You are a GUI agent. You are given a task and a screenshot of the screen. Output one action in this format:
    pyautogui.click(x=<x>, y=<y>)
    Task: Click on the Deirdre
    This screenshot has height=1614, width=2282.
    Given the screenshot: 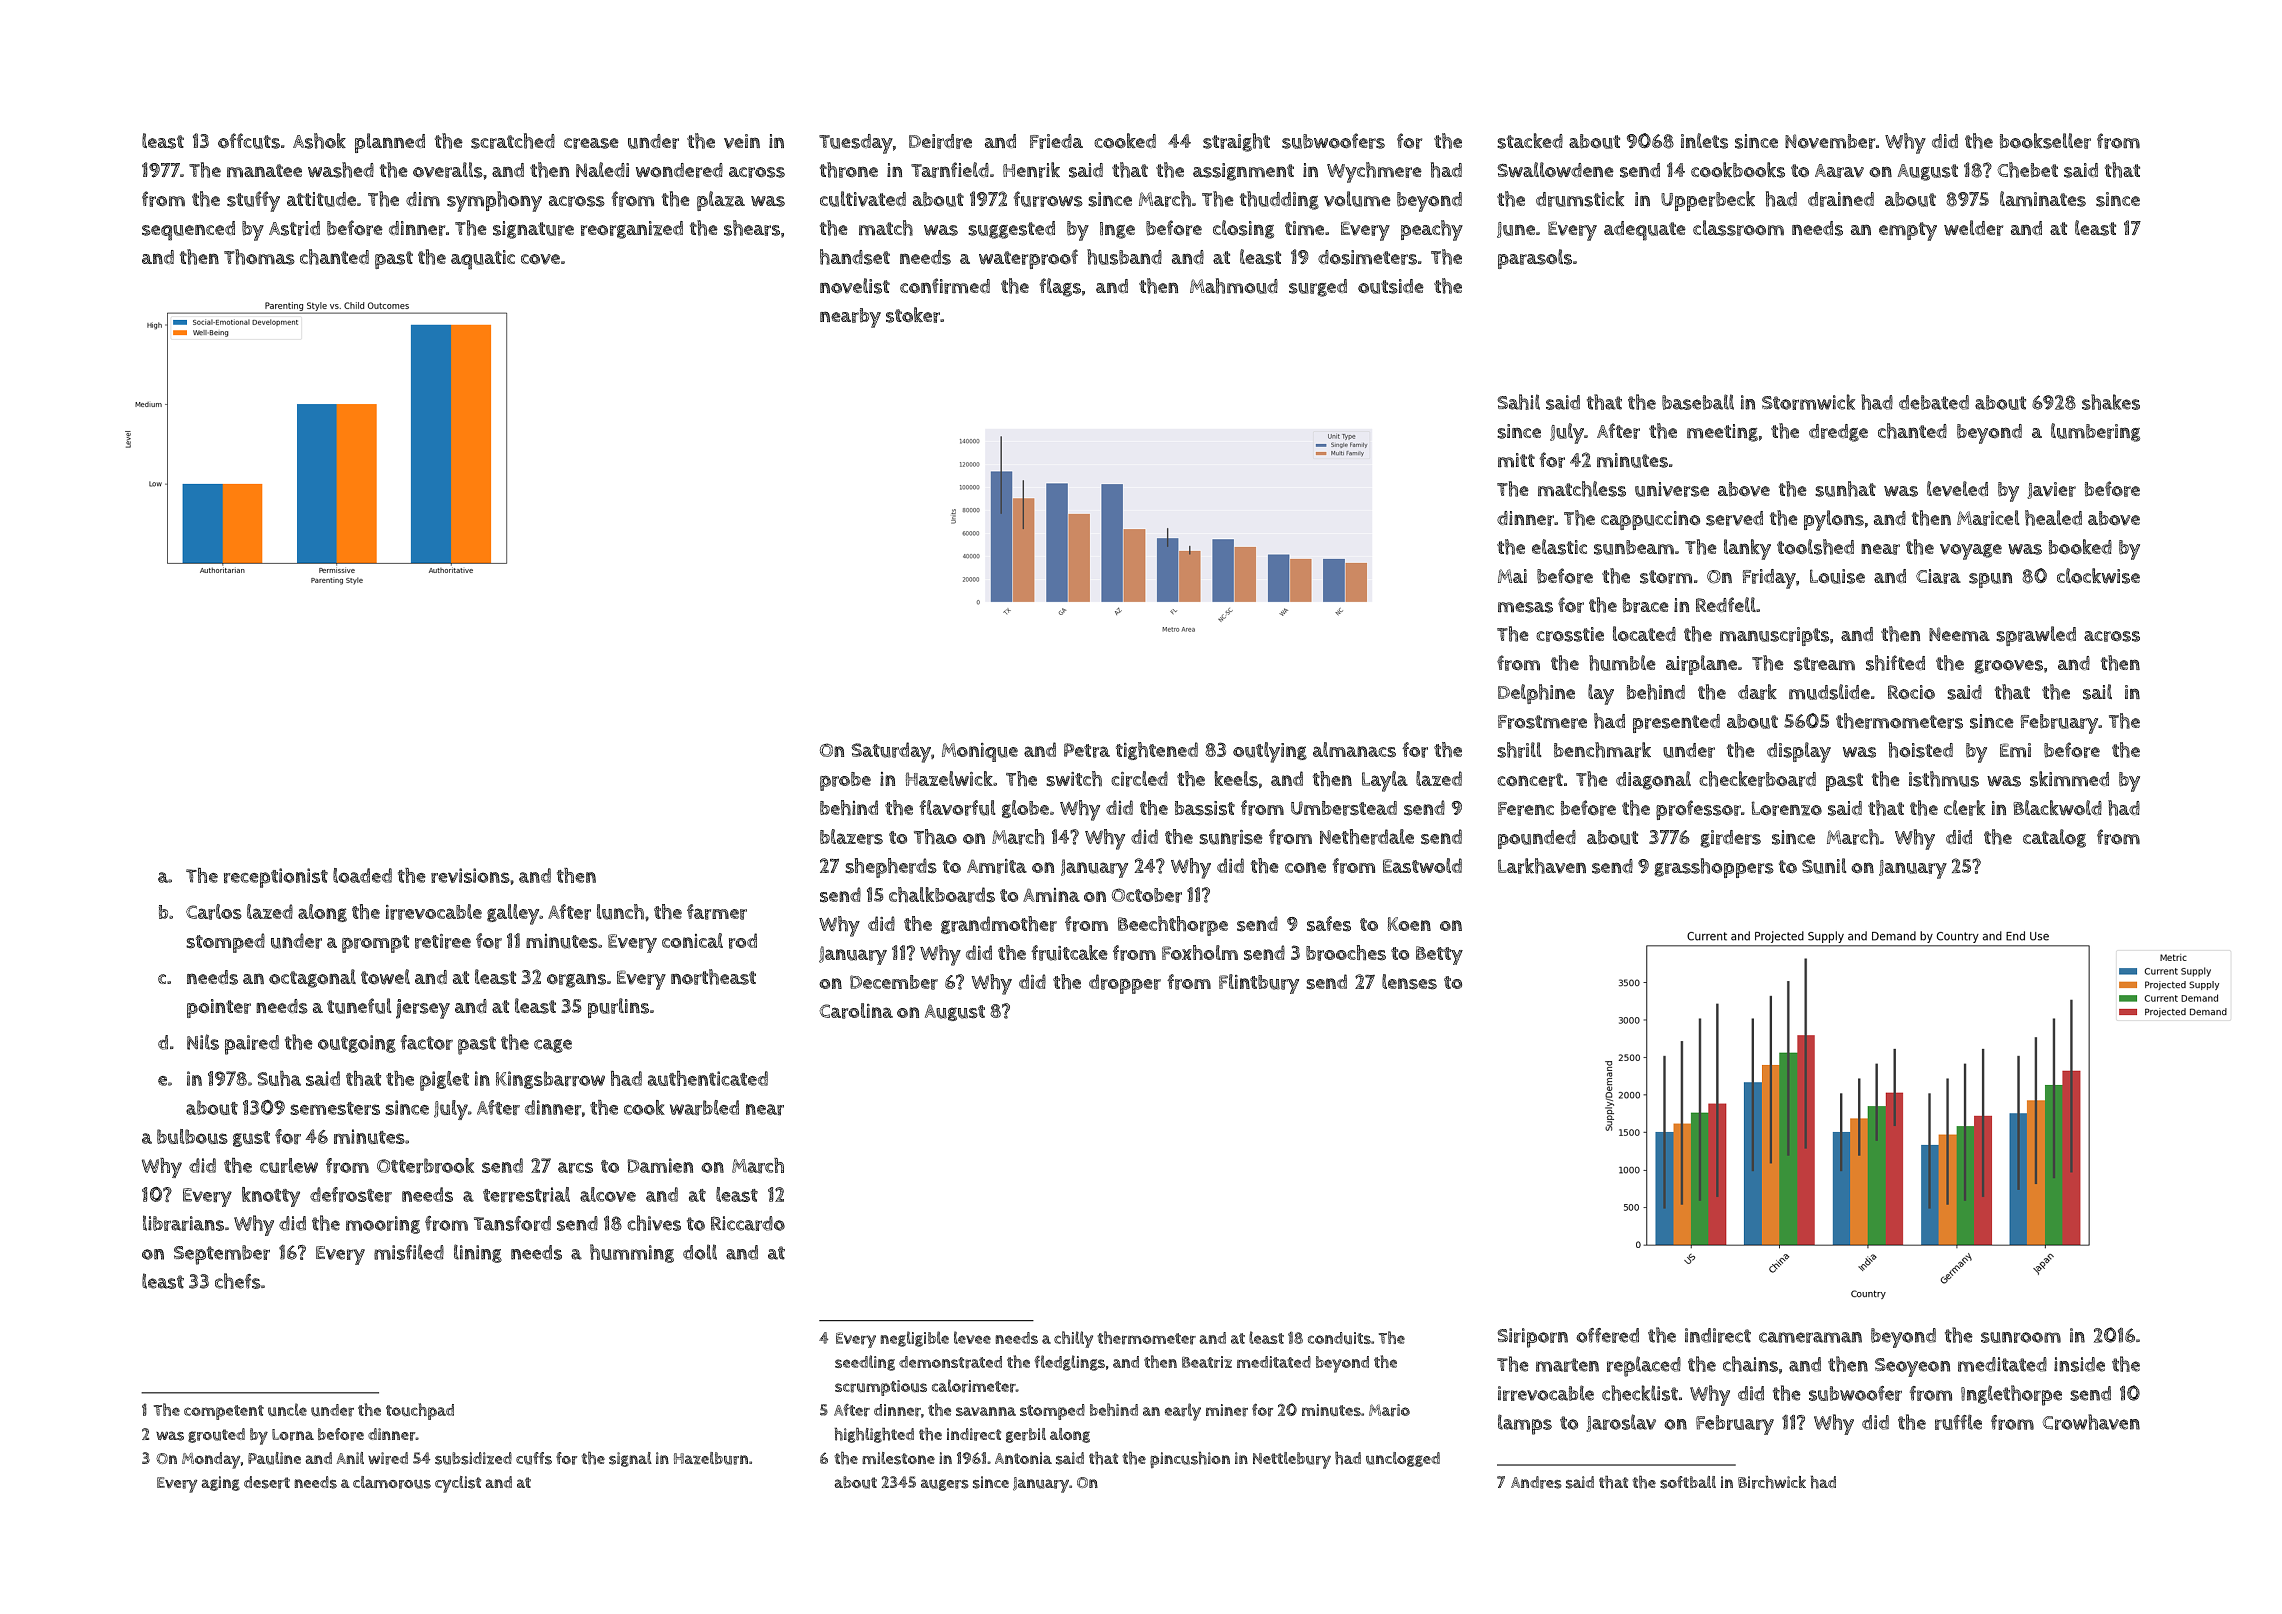 What is the action you would take?
    pyautogui.click(x=940, y=141)
